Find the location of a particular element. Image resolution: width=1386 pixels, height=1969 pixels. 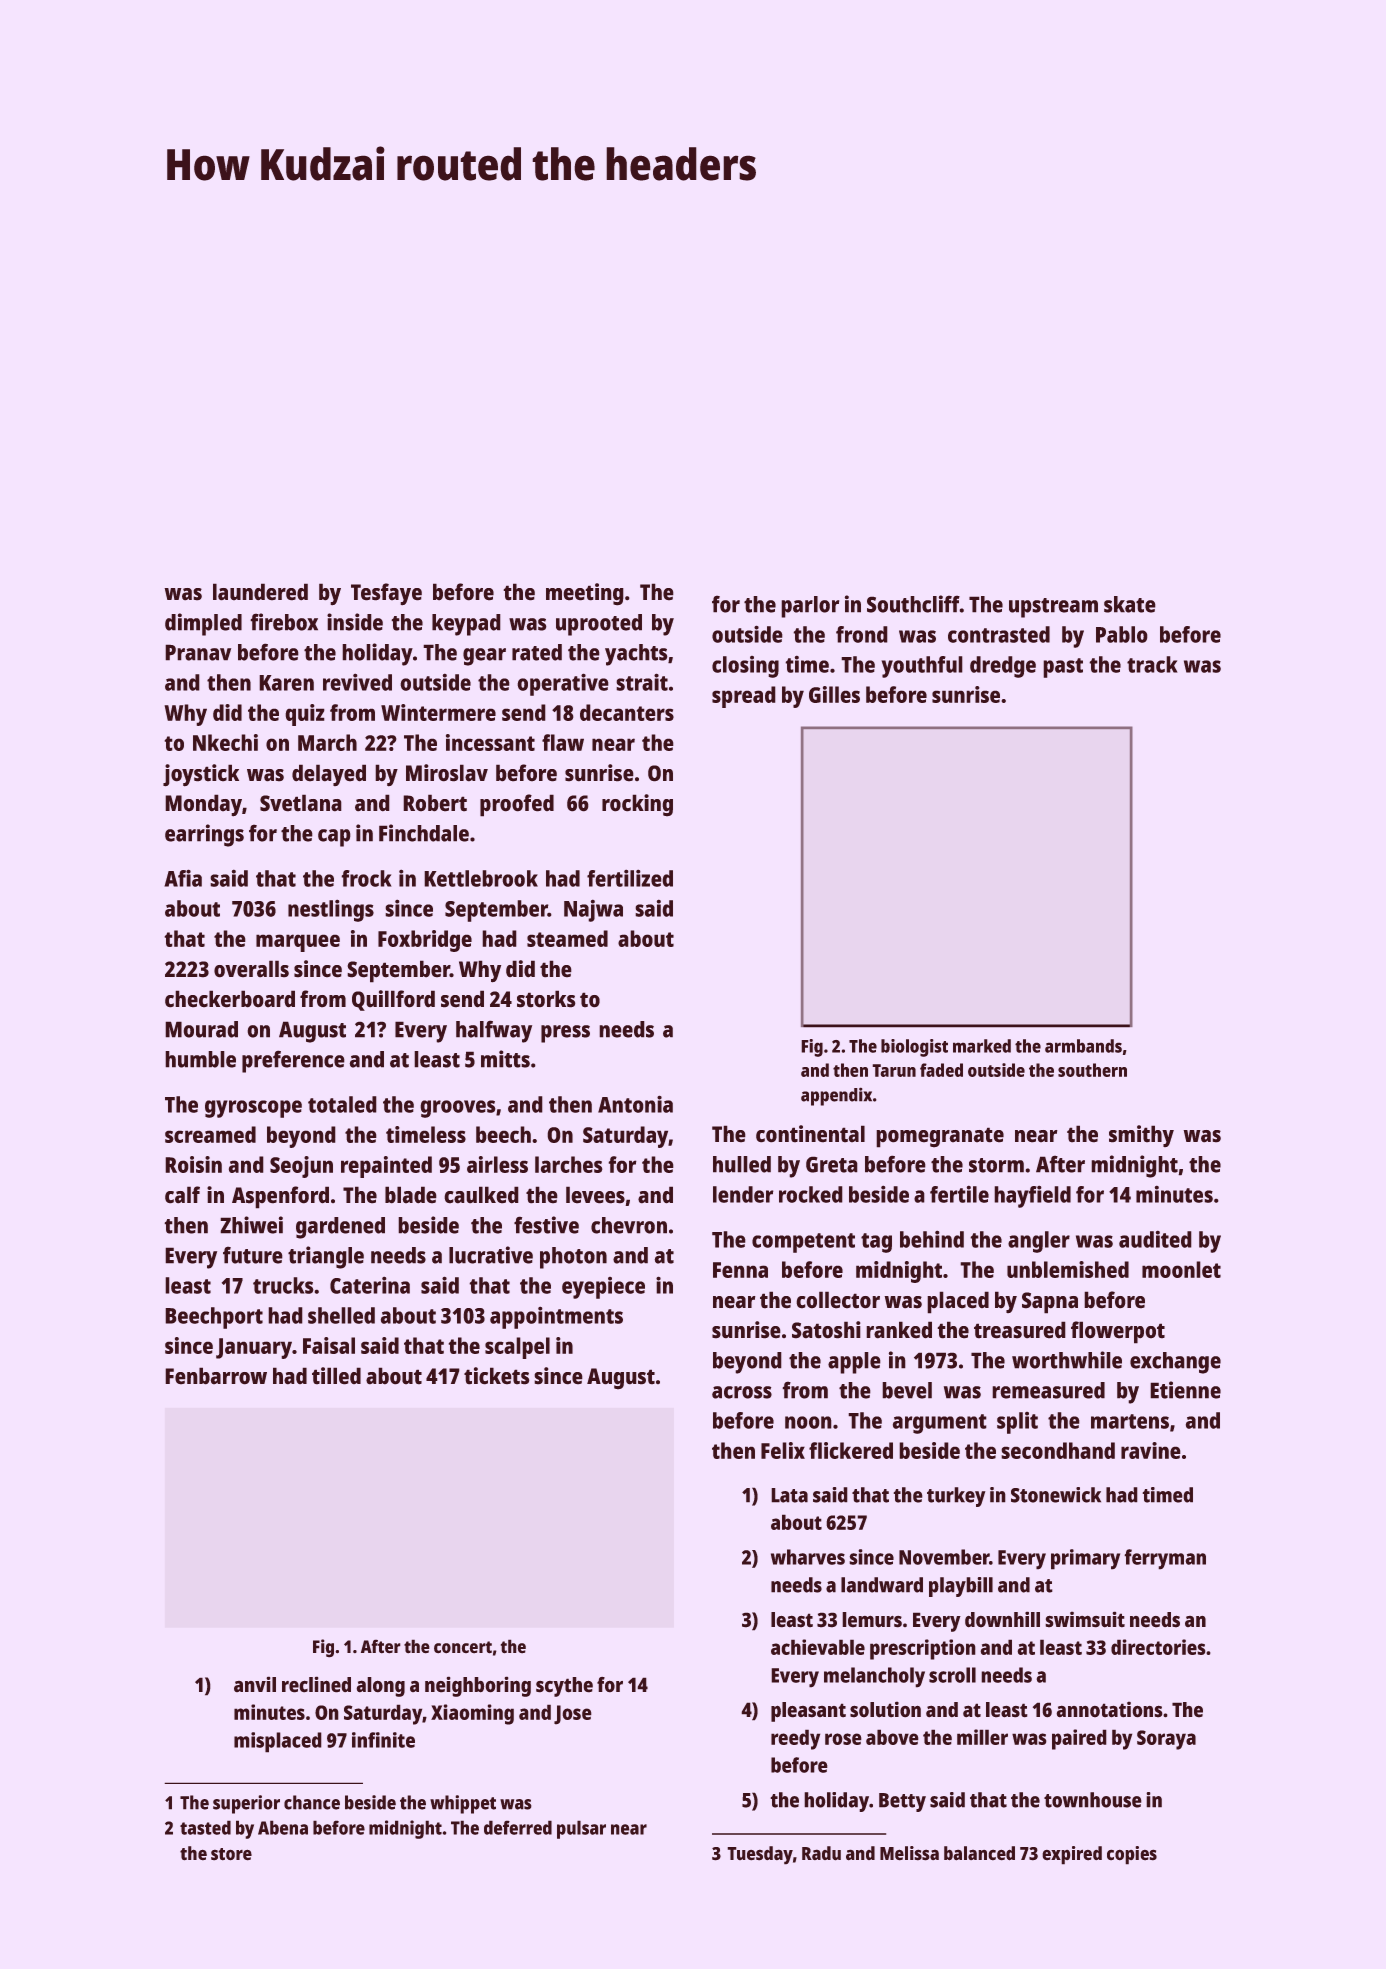

festive is located at coordinates (546, 1225).
